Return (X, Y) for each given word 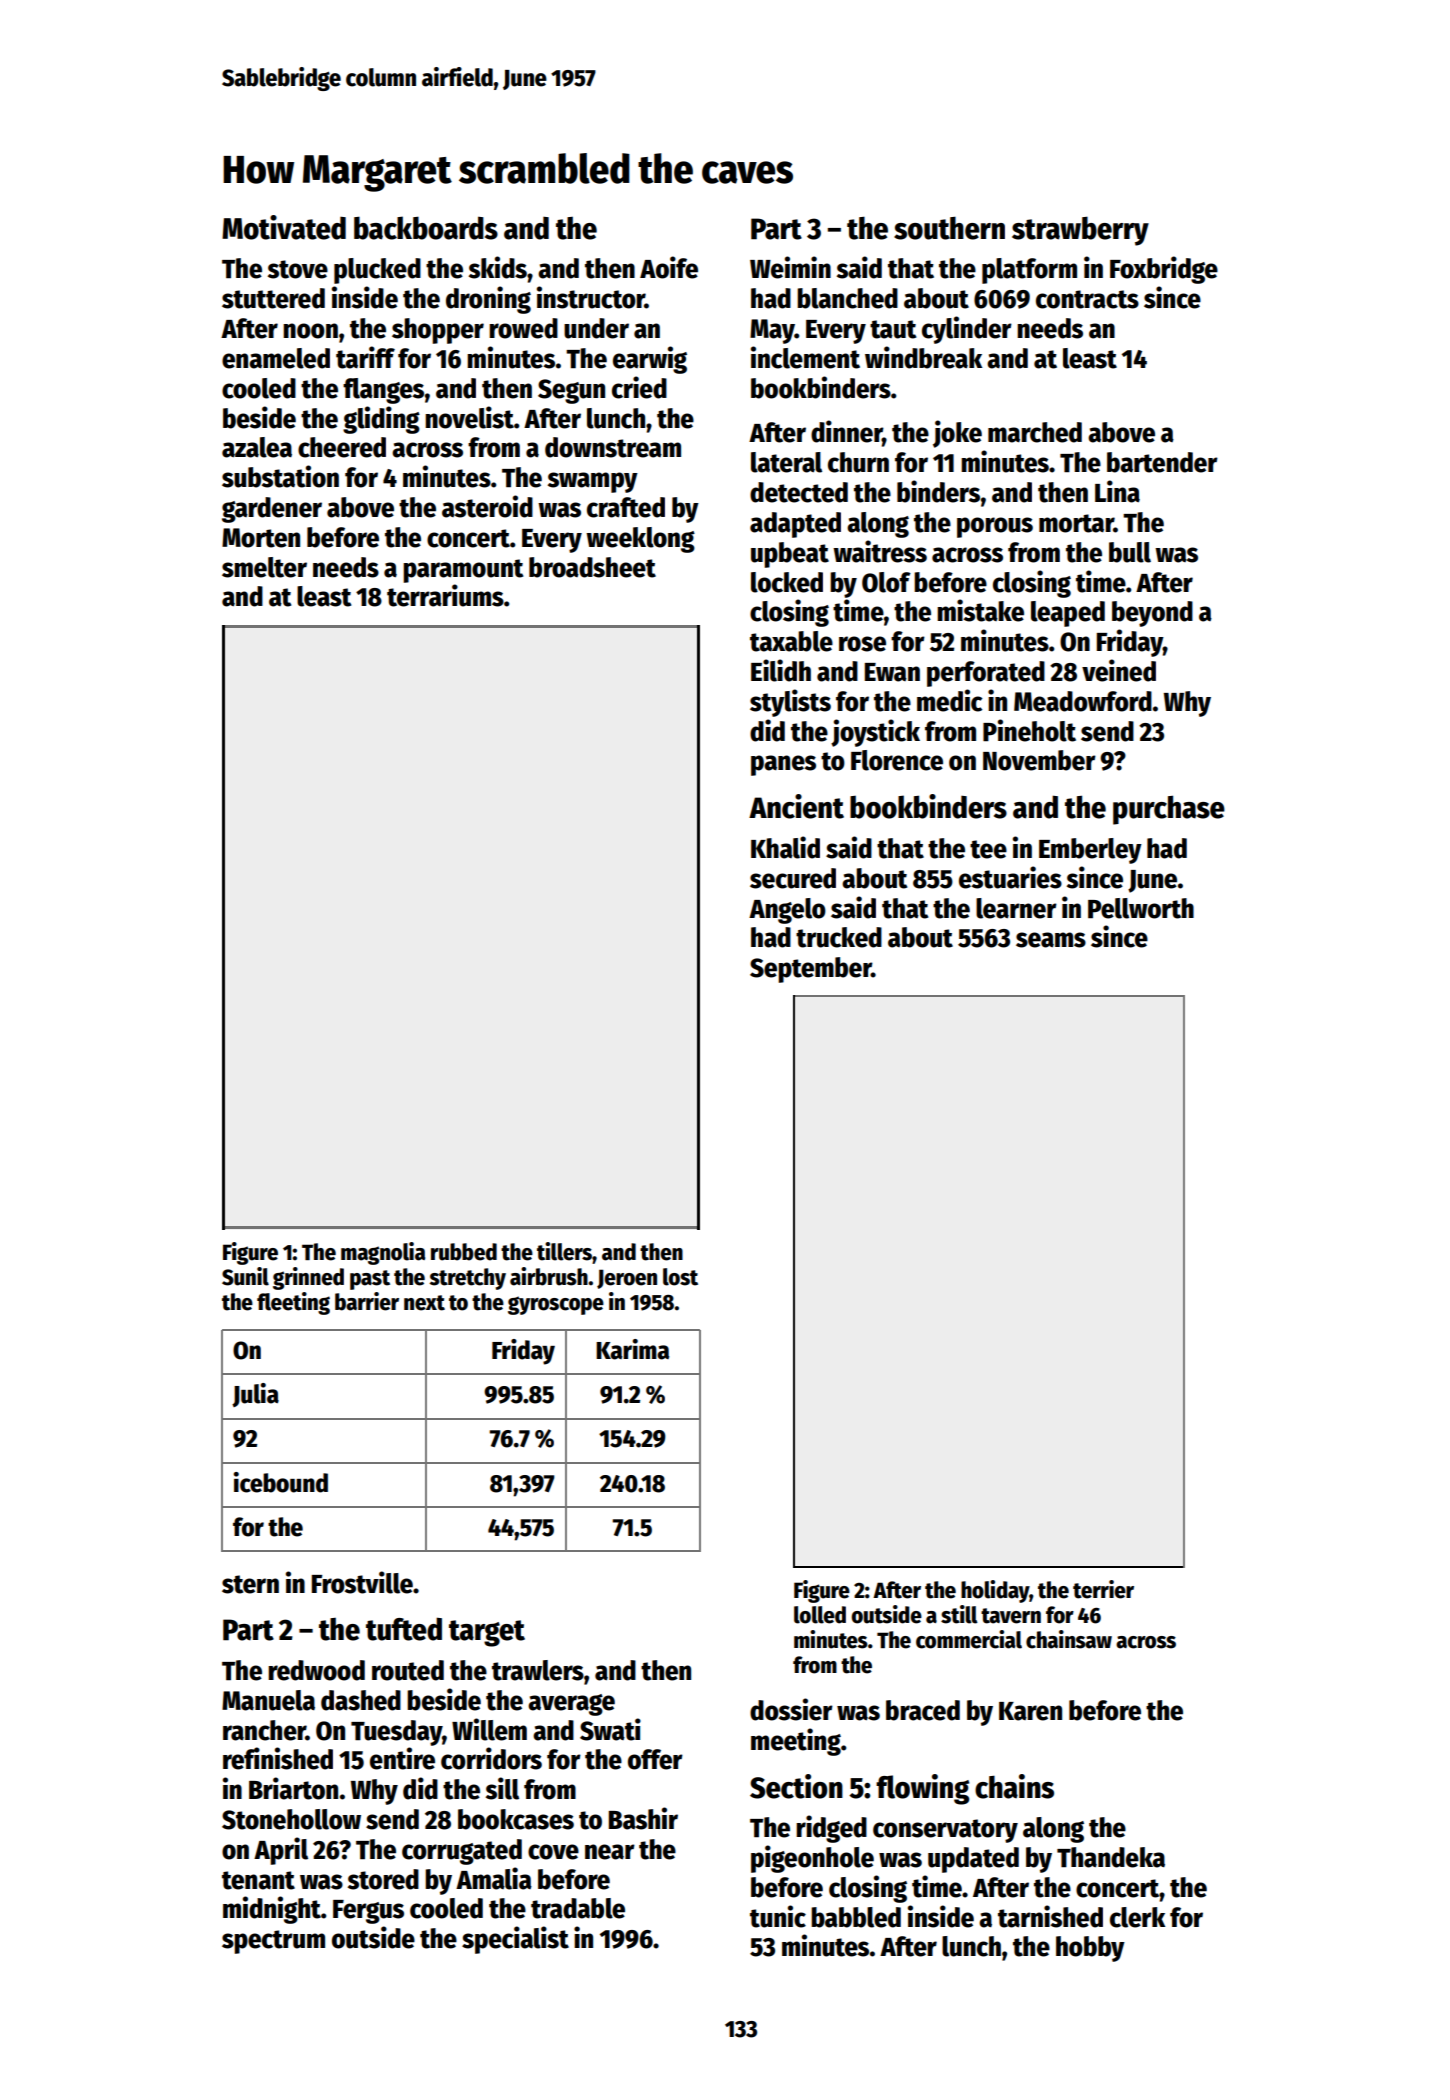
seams (1051, 940)
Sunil (245, 1276)
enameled (276, 358)
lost (680, 1277)
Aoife (669, 267)
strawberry (1080, 231)
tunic (778, 1916)
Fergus (368, 1912)
